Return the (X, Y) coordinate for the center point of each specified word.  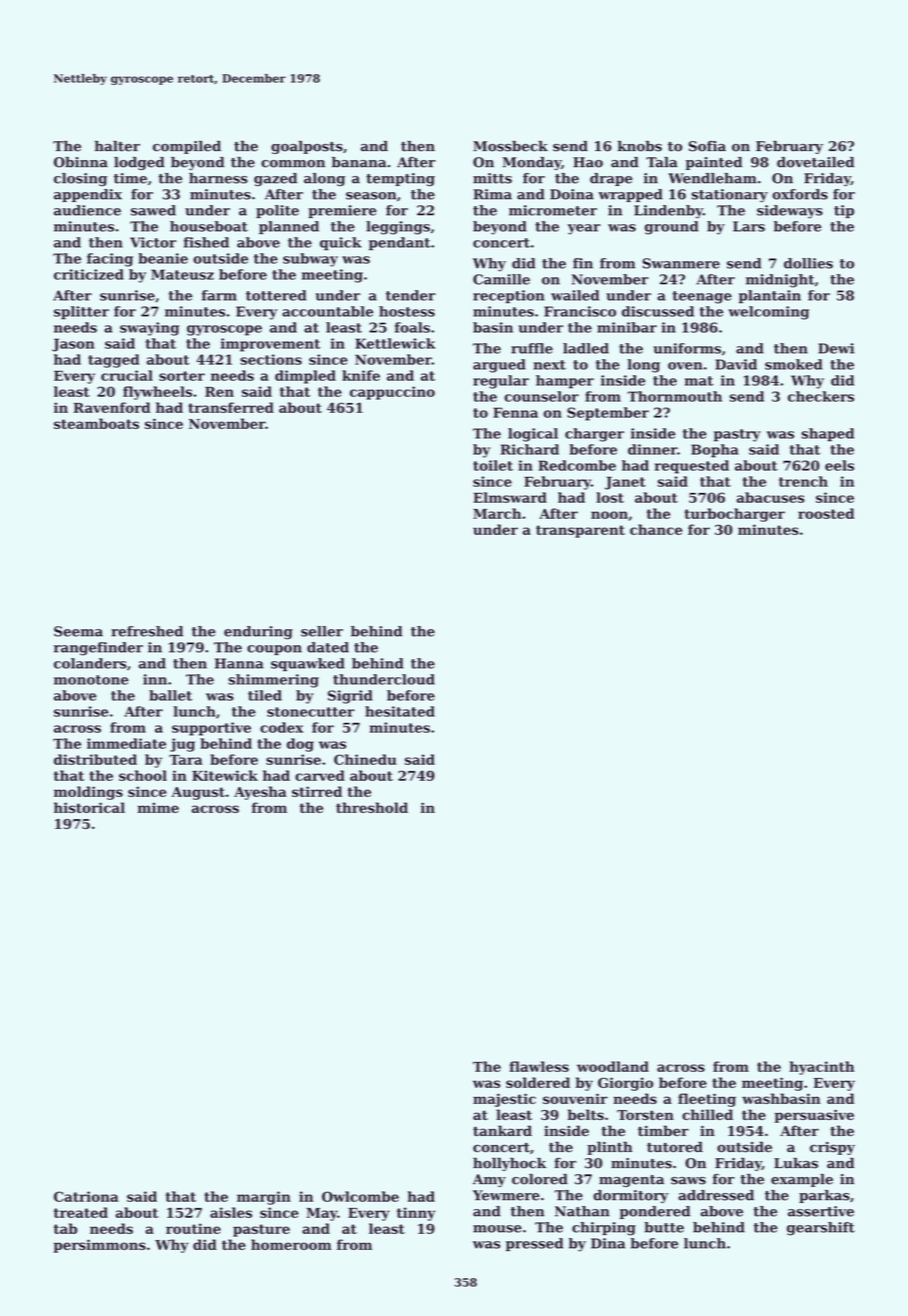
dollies (808, 263)
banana (359, 162)
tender (411, 295)
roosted (826, 513)
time (130, 178)
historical (89, 807)
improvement (270, 345)
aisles (231, 1212)
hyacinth (821, 1068)
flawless (539, 1066)
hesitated (400, 711)
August (198, 793)
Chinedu (365, 759)
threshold (372, 807)
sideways (790, 212)
